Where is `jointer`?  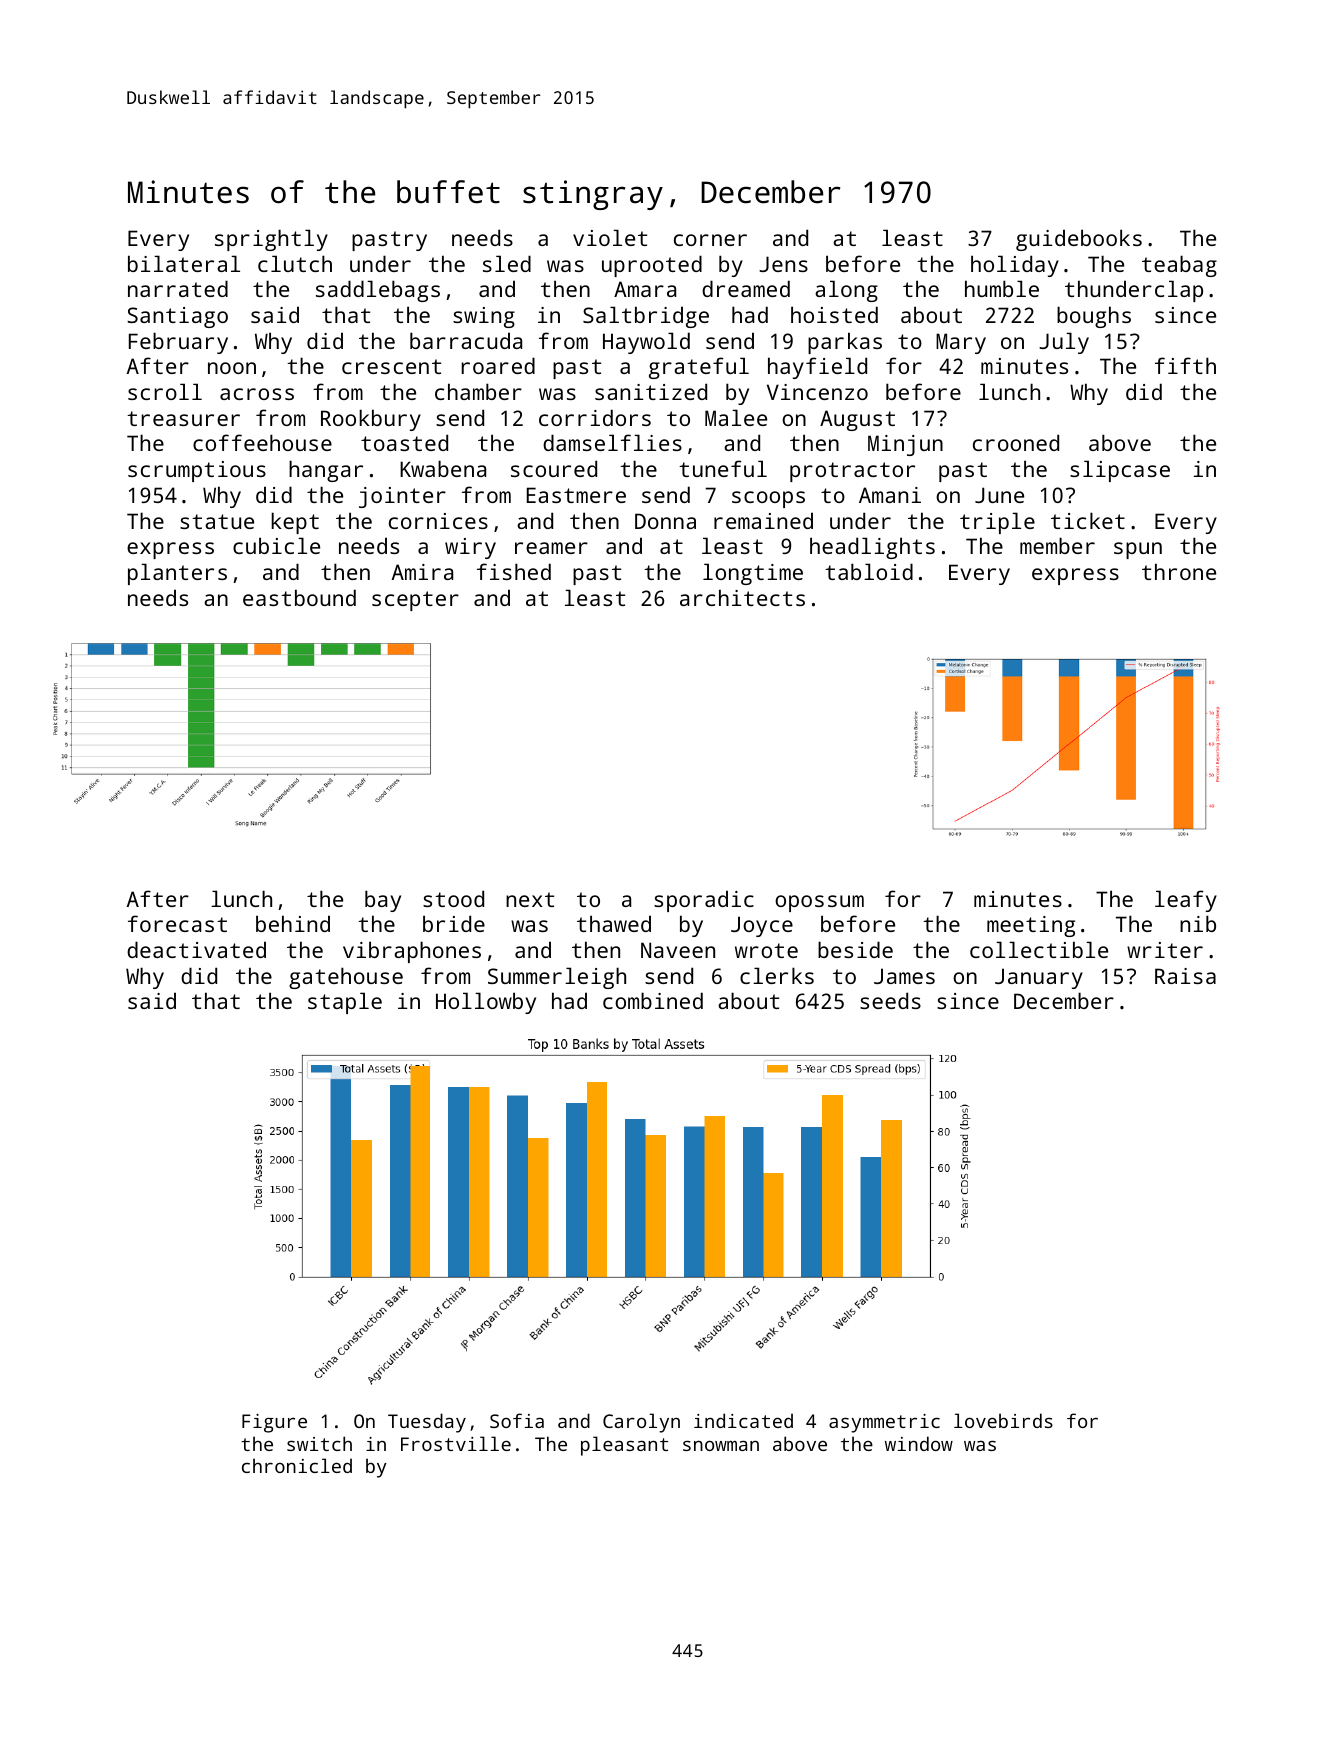 jointer is located at coordinates (402, 497).
